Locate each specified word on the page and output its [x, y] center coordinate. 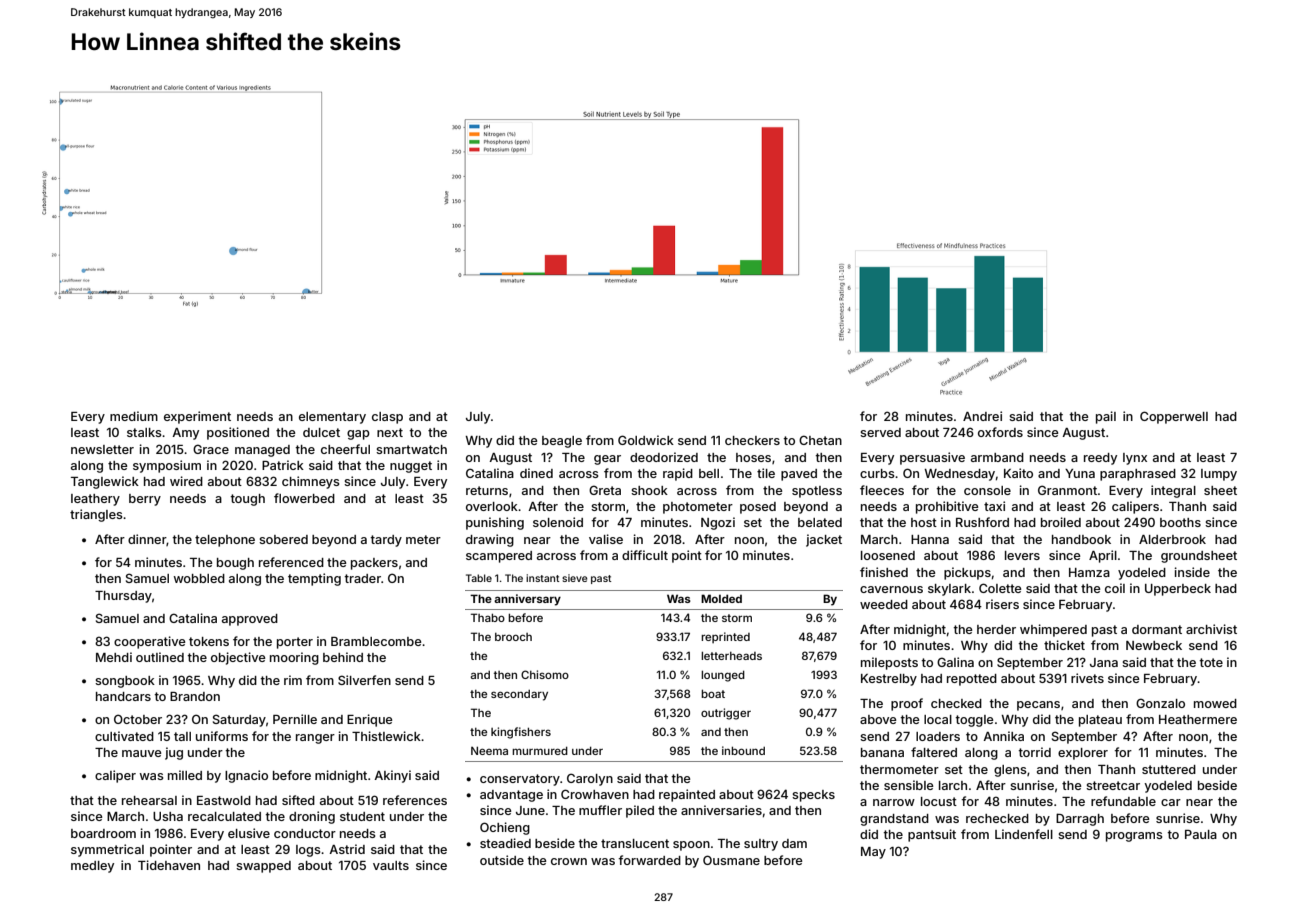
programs [1134, 837]
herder [996, 629]
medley [92, 867]
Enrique [370, 720]
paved [799, 475]
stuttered [1169, 769]
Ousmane [731, 860]
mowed [1215, 703]
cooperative [150, 642]
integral [1173, 491]
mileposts [889, 663]
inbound [743, 750]
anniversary [527, 600]
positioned [238, 433]
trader [362, 578]
